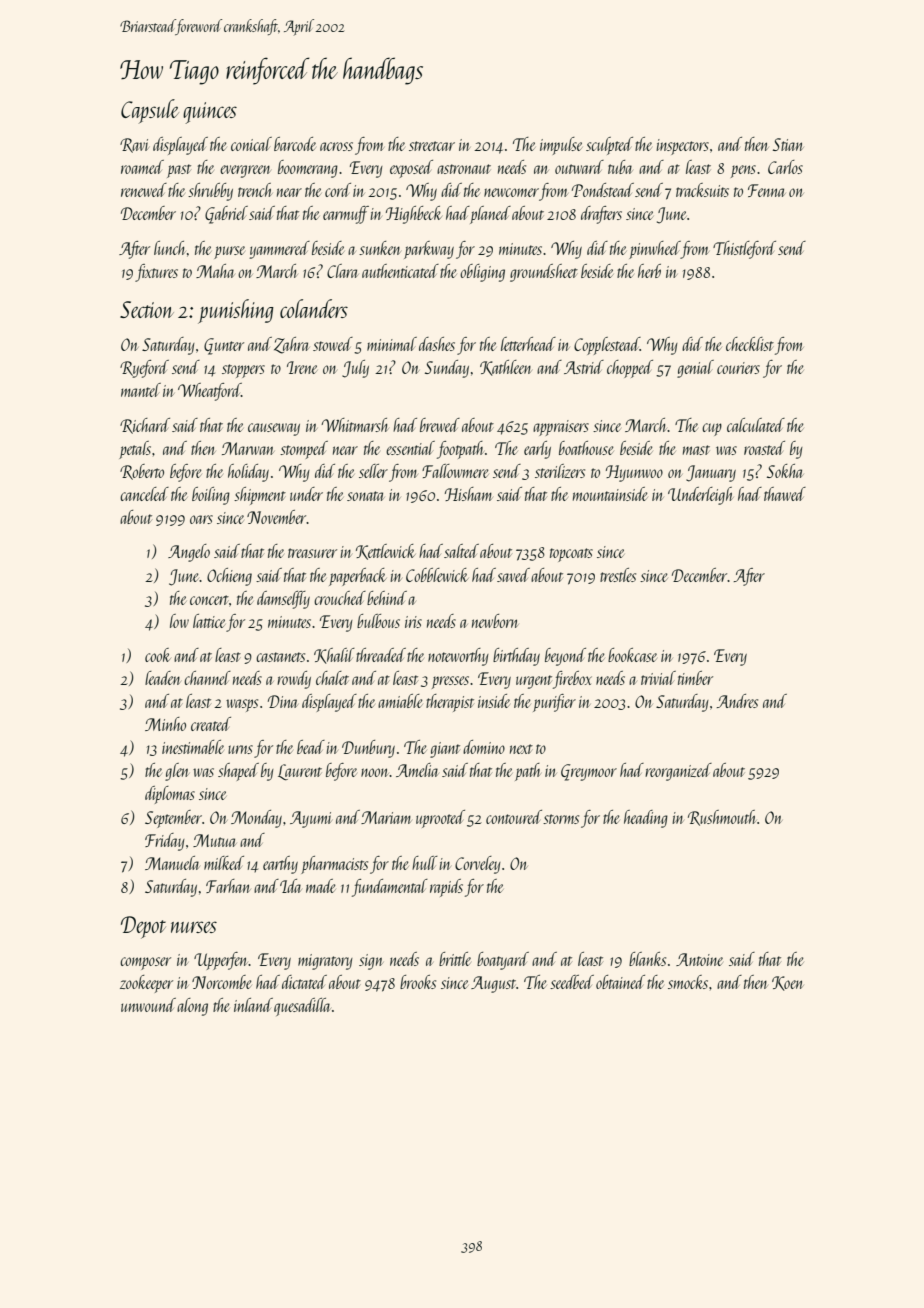  Describe the element at coordinates (544, 273) in the page. I see `groundsheet` at that location.
